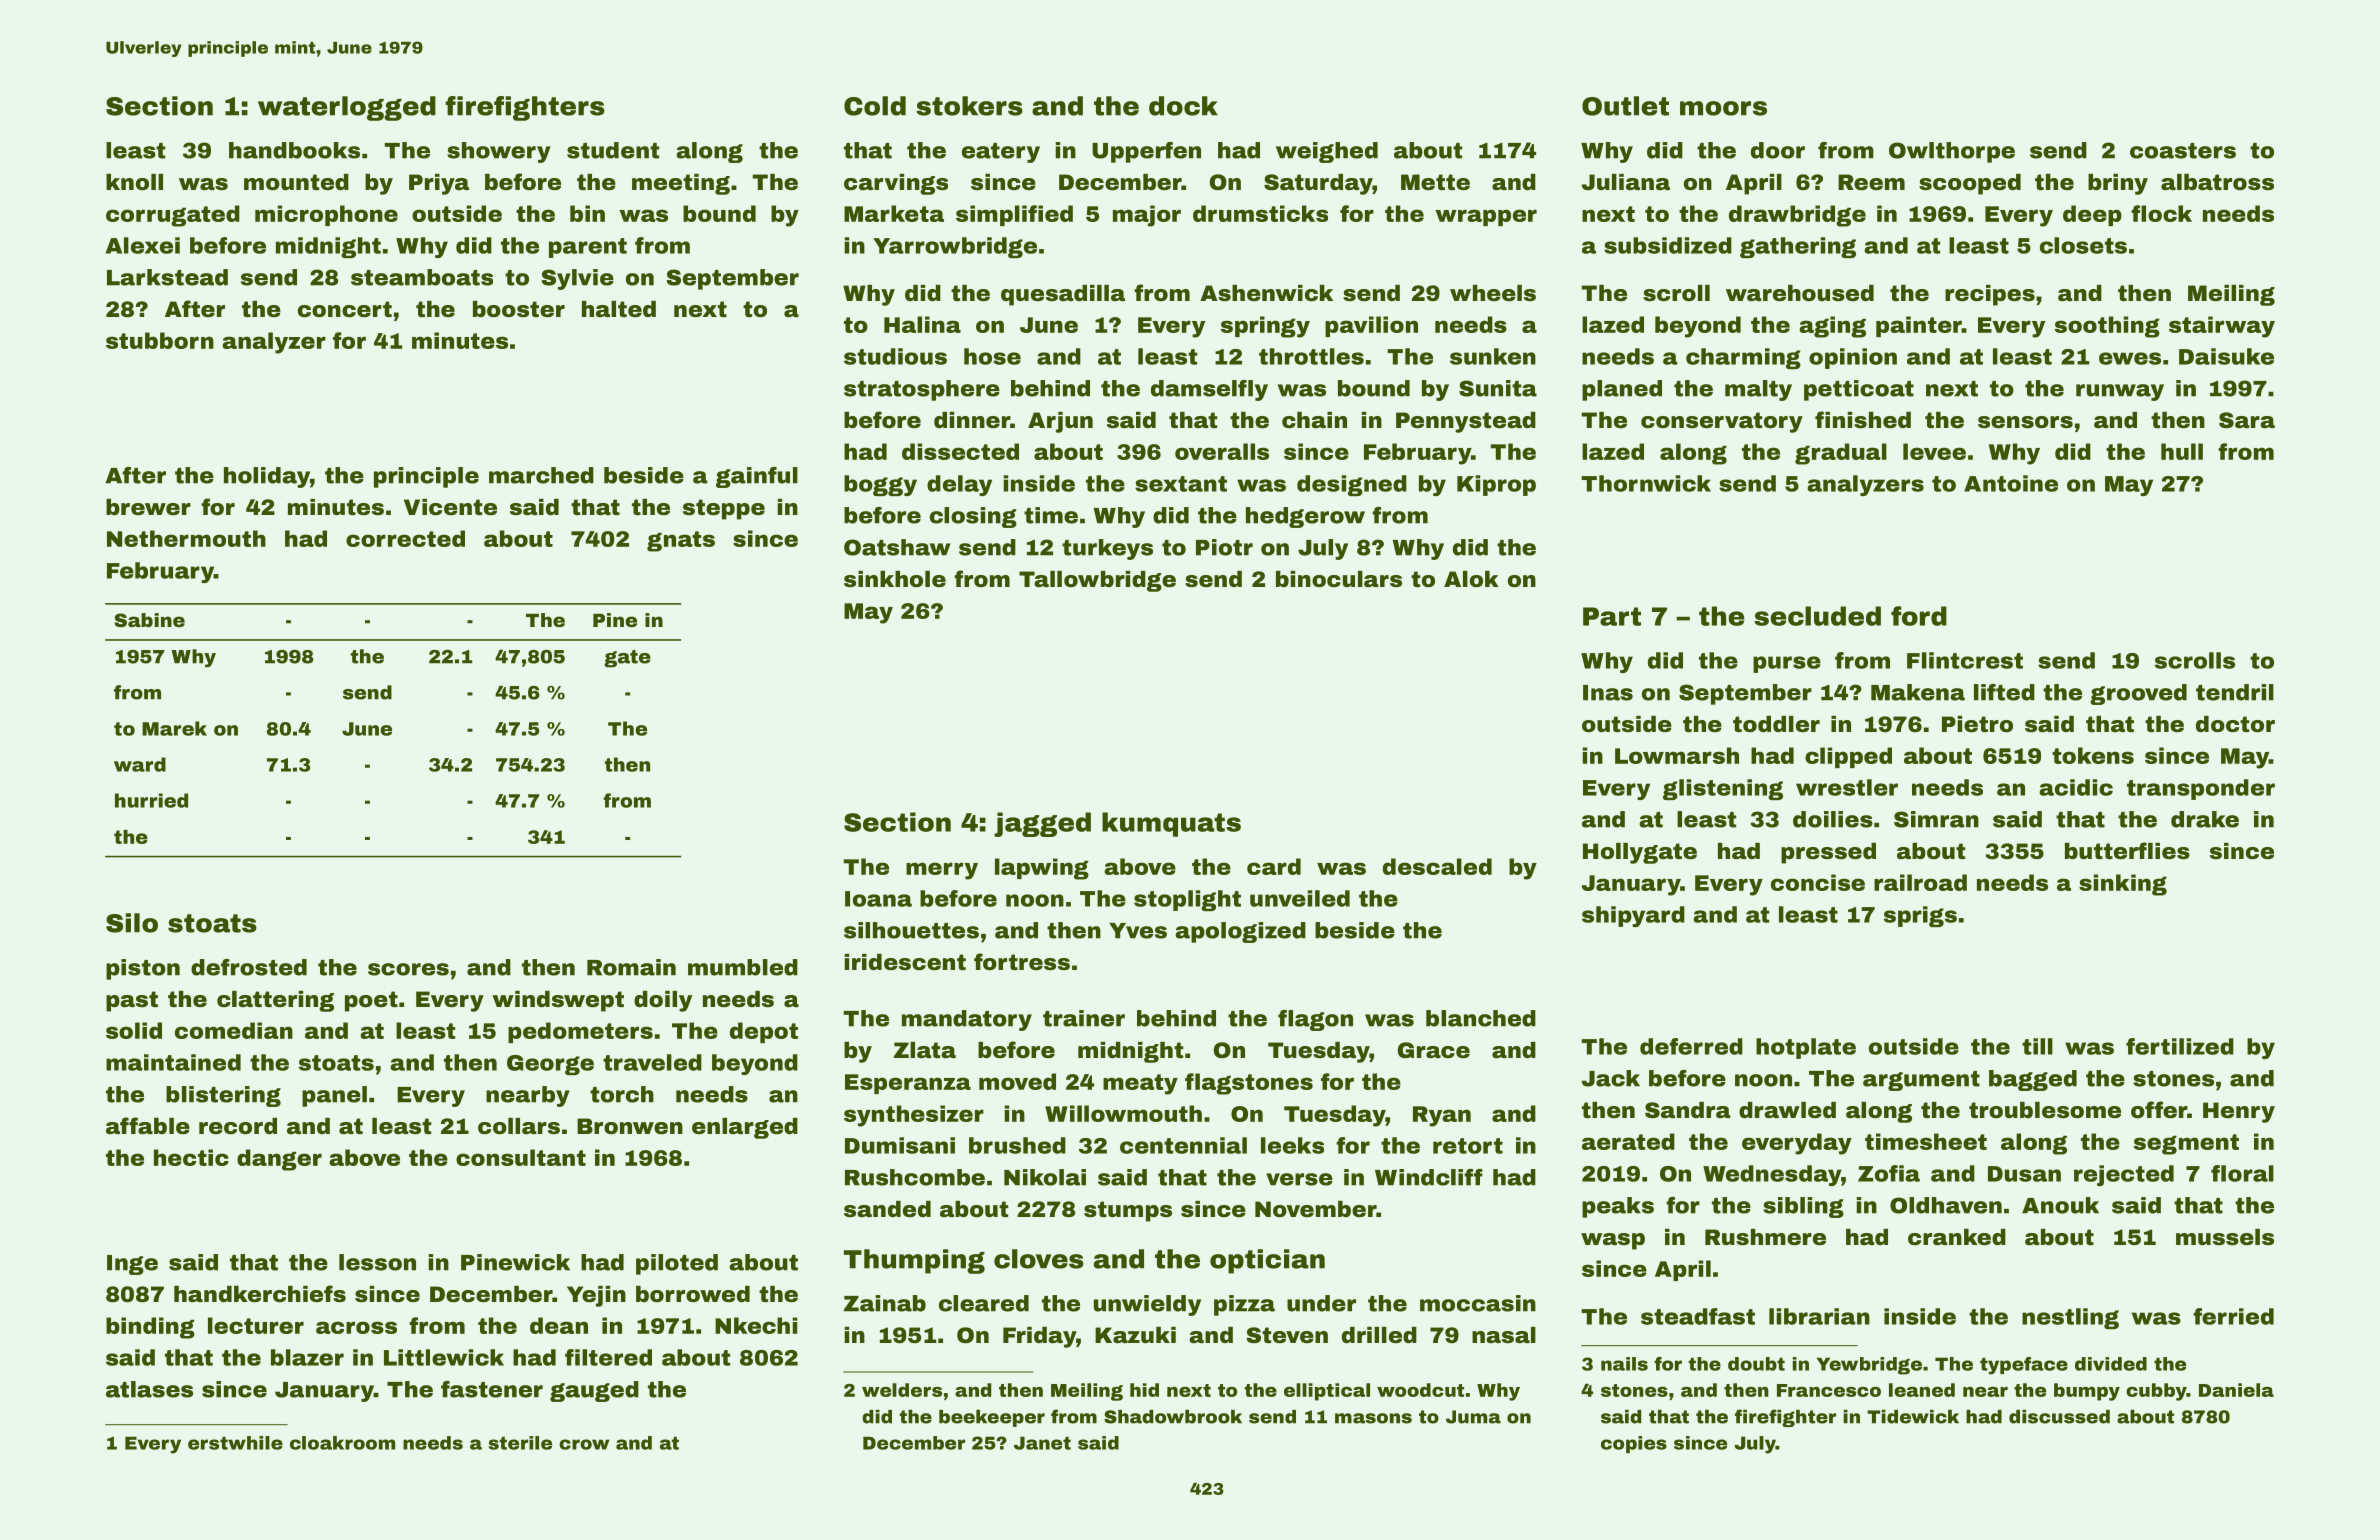  What do you see at coordinates (132, 923) in the document?
I see `Silo` at bounding box center [132, 923].
